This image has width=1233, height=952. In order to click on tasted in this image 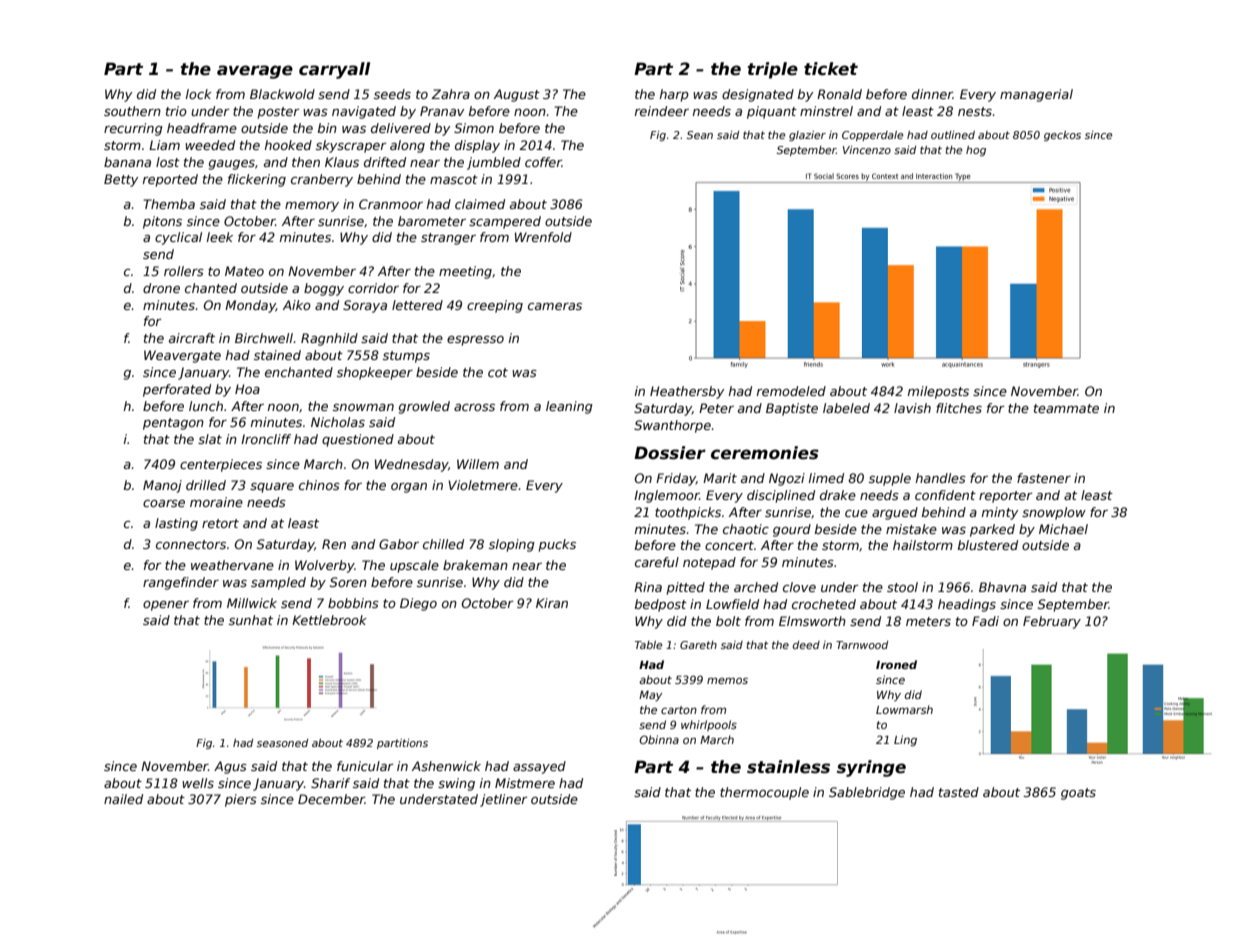, I will do `click(959, 792)`.
